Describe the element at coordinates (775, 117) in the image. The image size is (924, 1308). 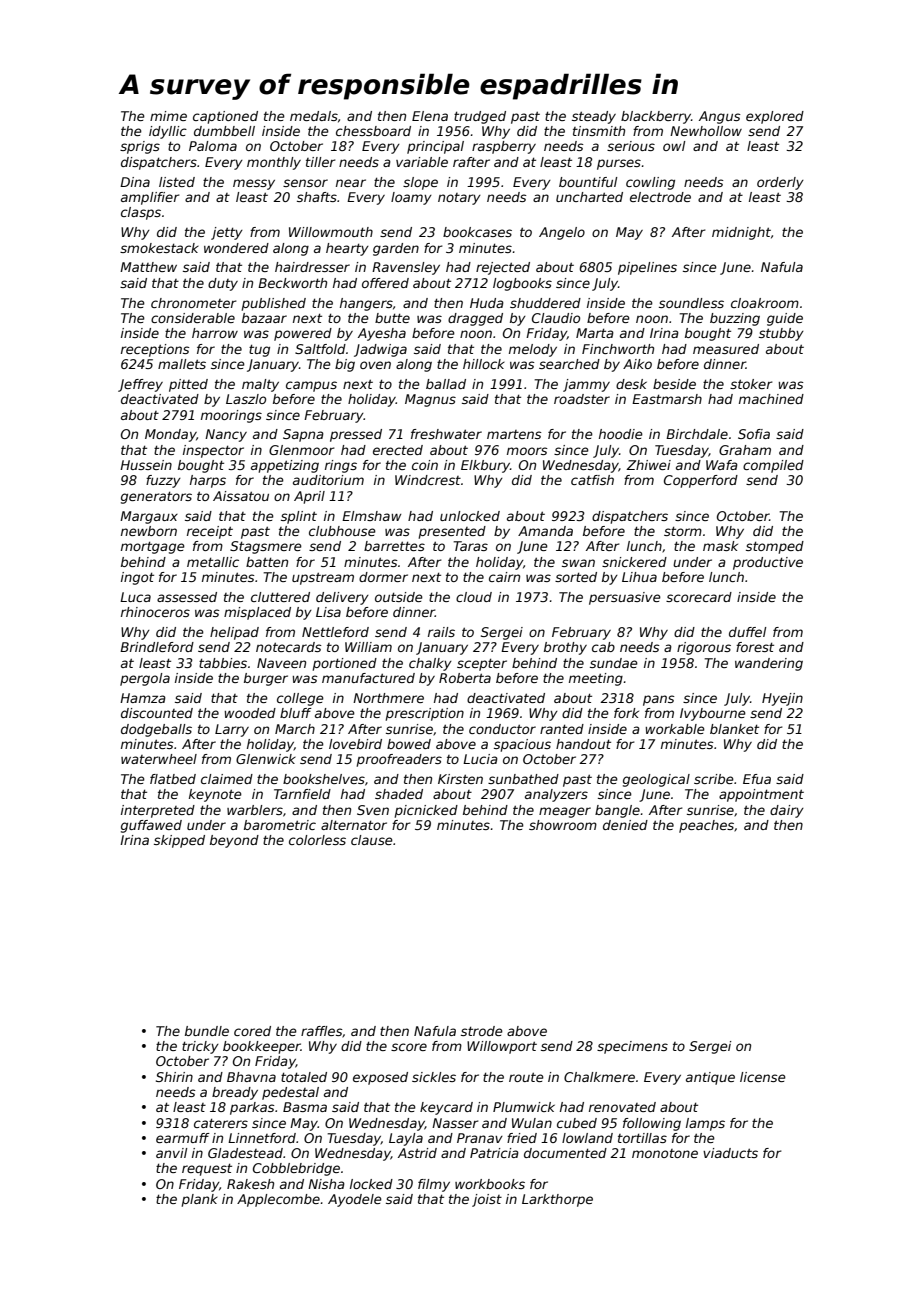
I see `explored` at that location.
